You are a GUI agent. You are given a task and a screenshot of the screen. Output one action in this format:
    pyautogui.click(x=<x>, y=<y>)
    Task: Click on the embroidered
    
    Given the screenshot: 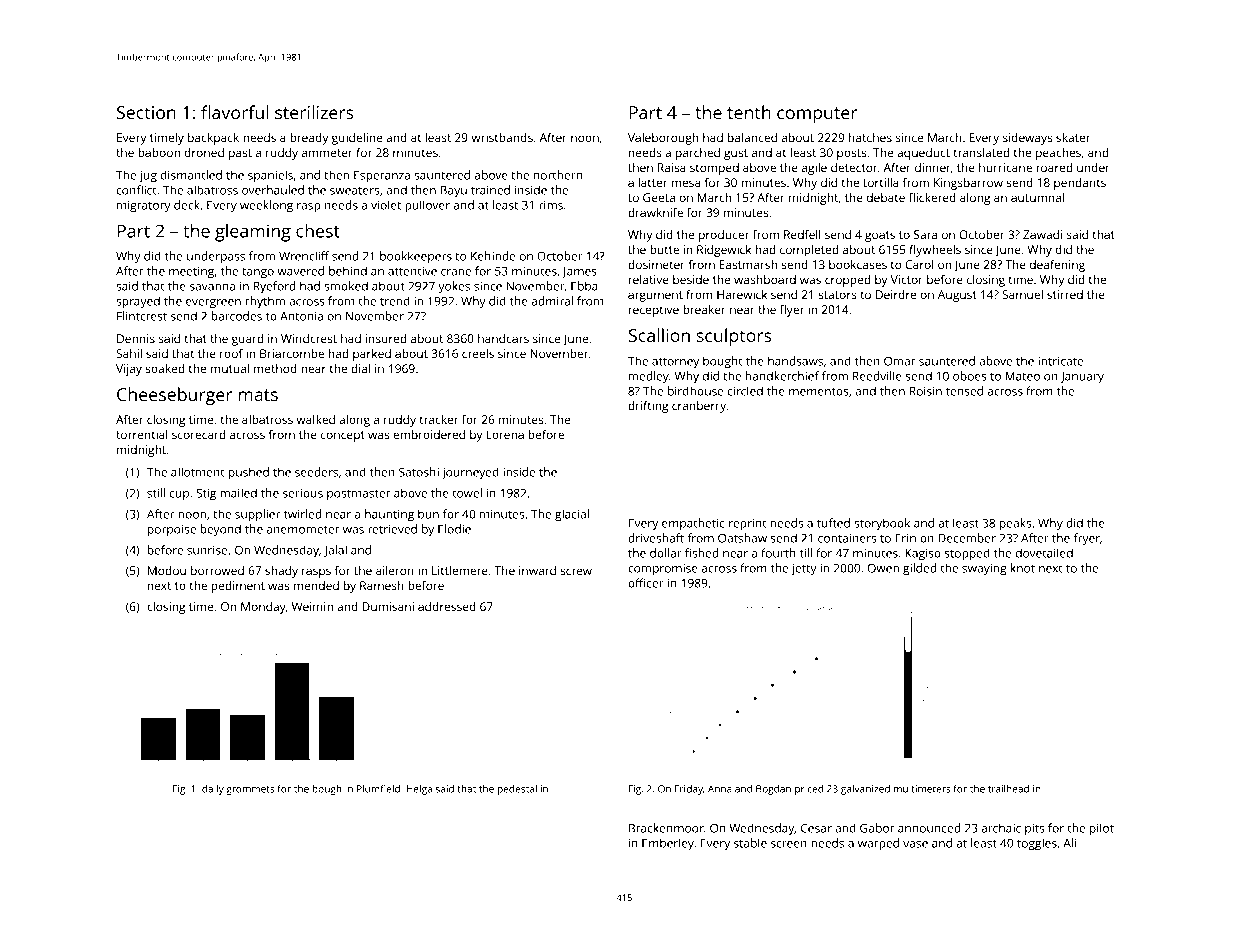 What is the action you would take?
    pyautogui.click(x=429, y=434)
